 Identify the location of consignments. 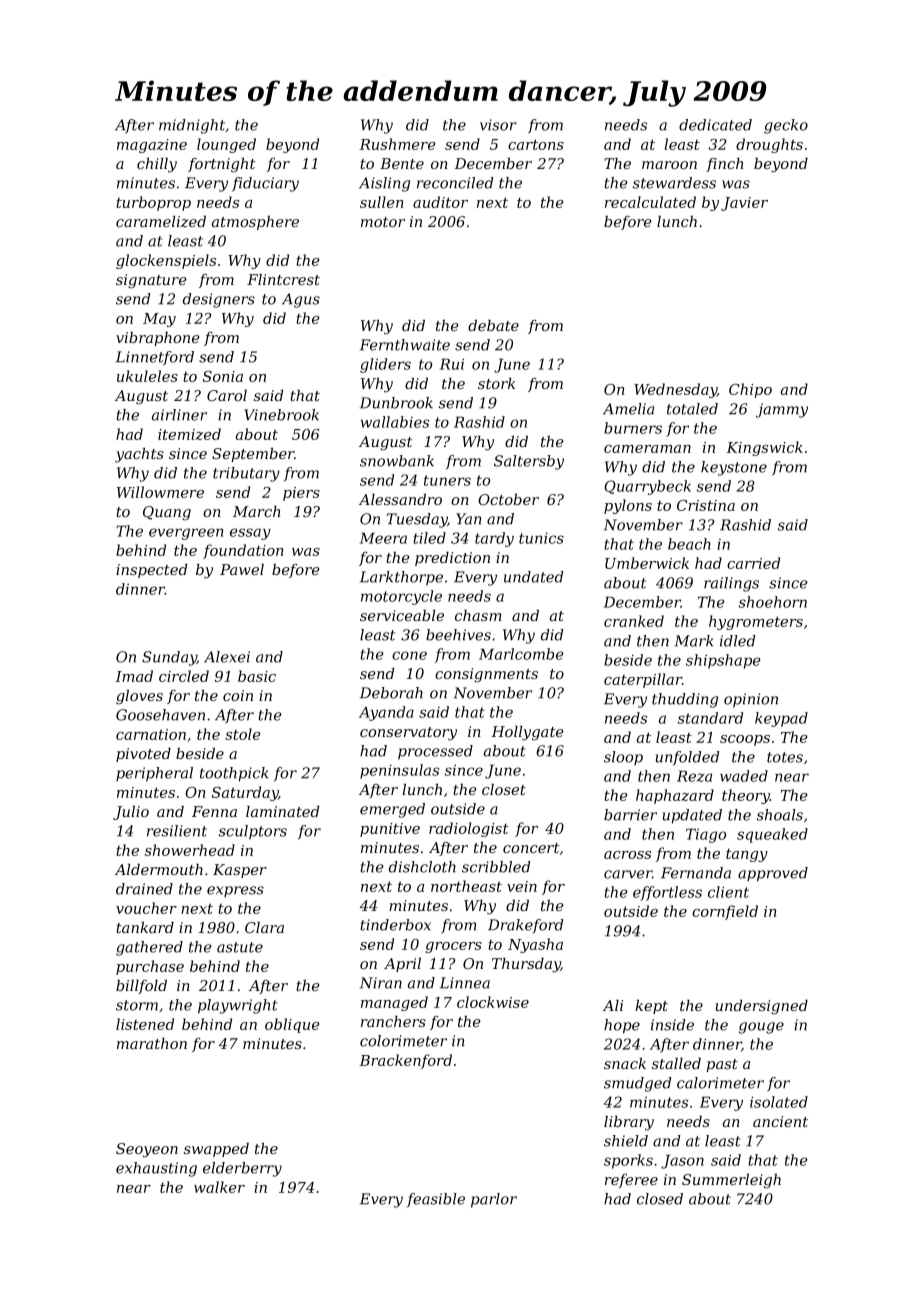
(486, 675).
